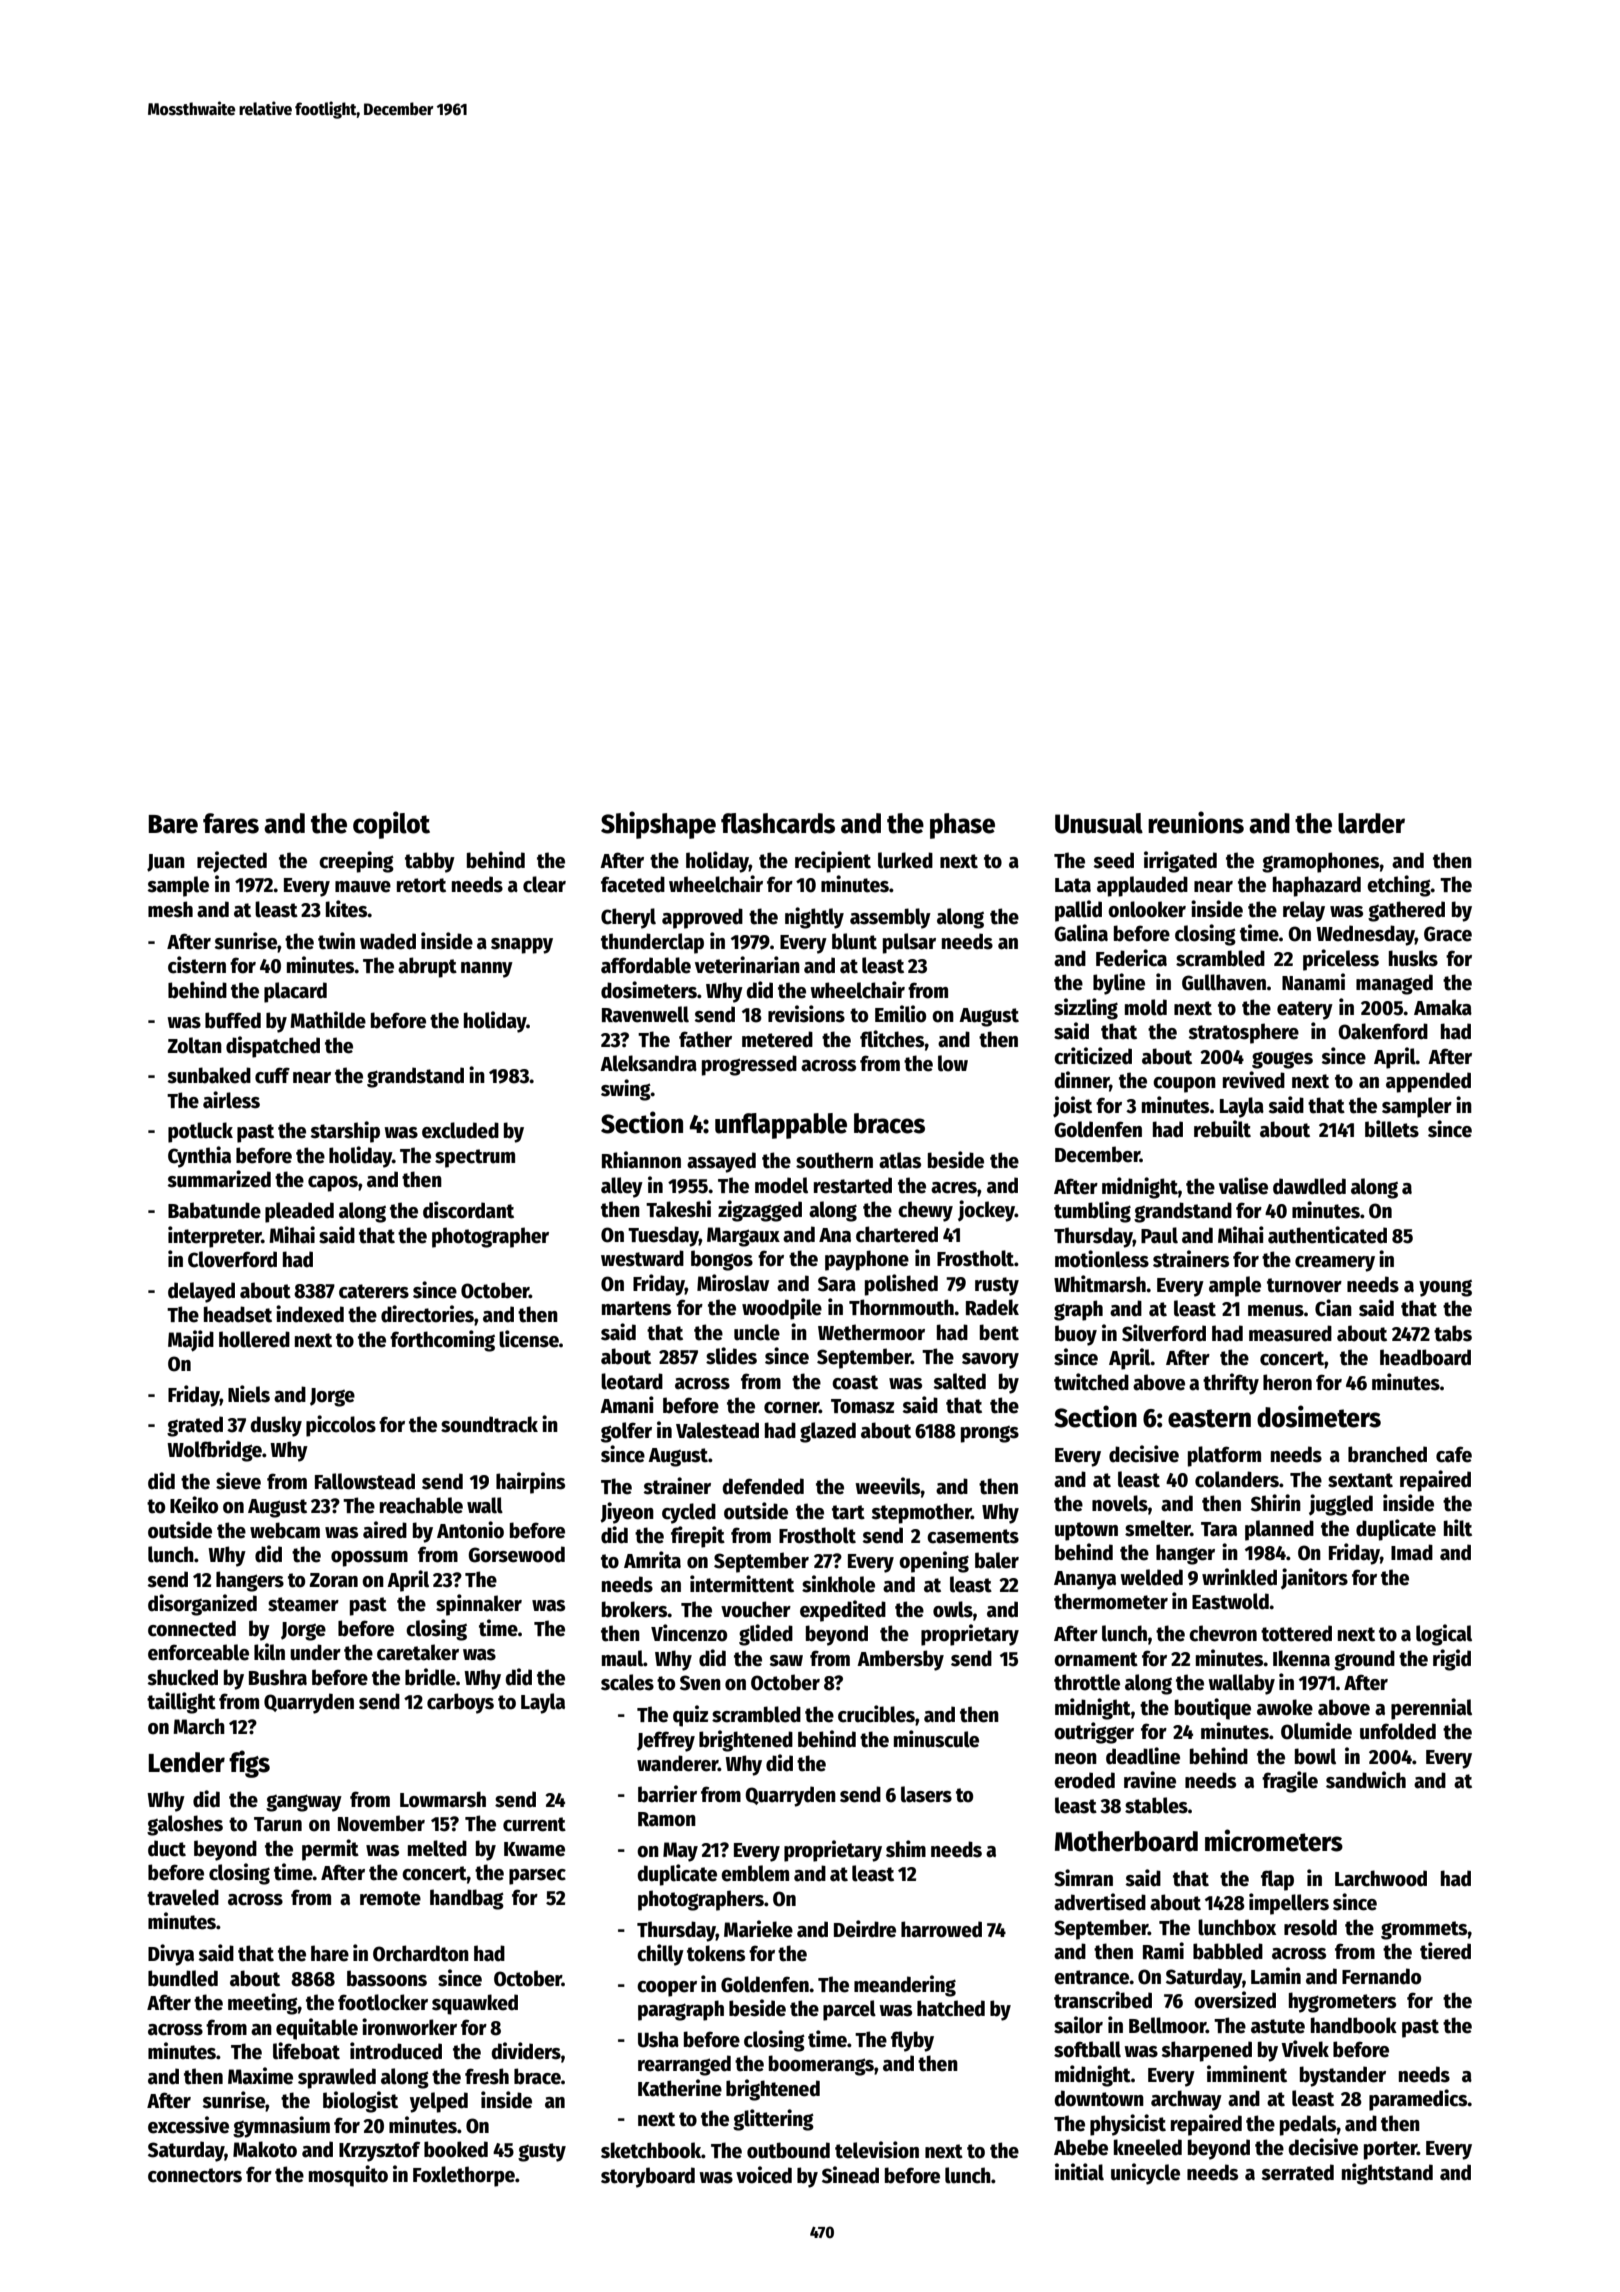  I want to click on revived, so click(1254, 1080).
